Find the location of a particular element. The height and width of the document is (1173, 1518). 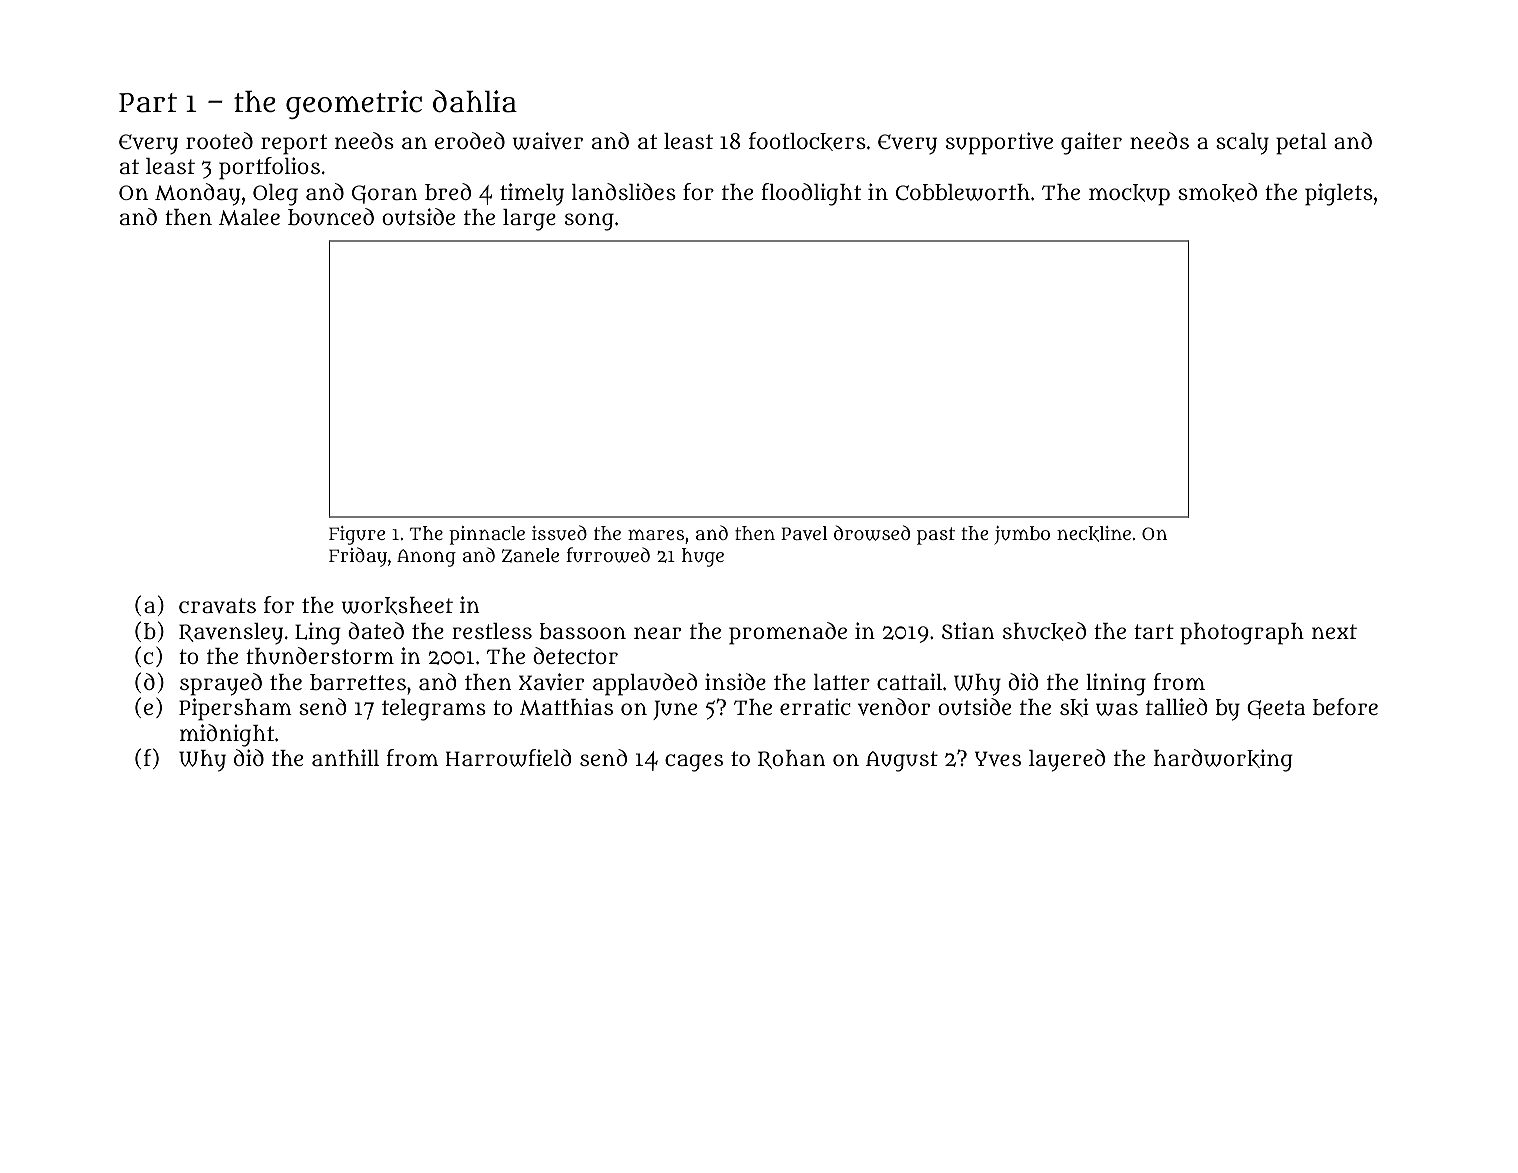

shucked is located at coordinates (1044, 631).
